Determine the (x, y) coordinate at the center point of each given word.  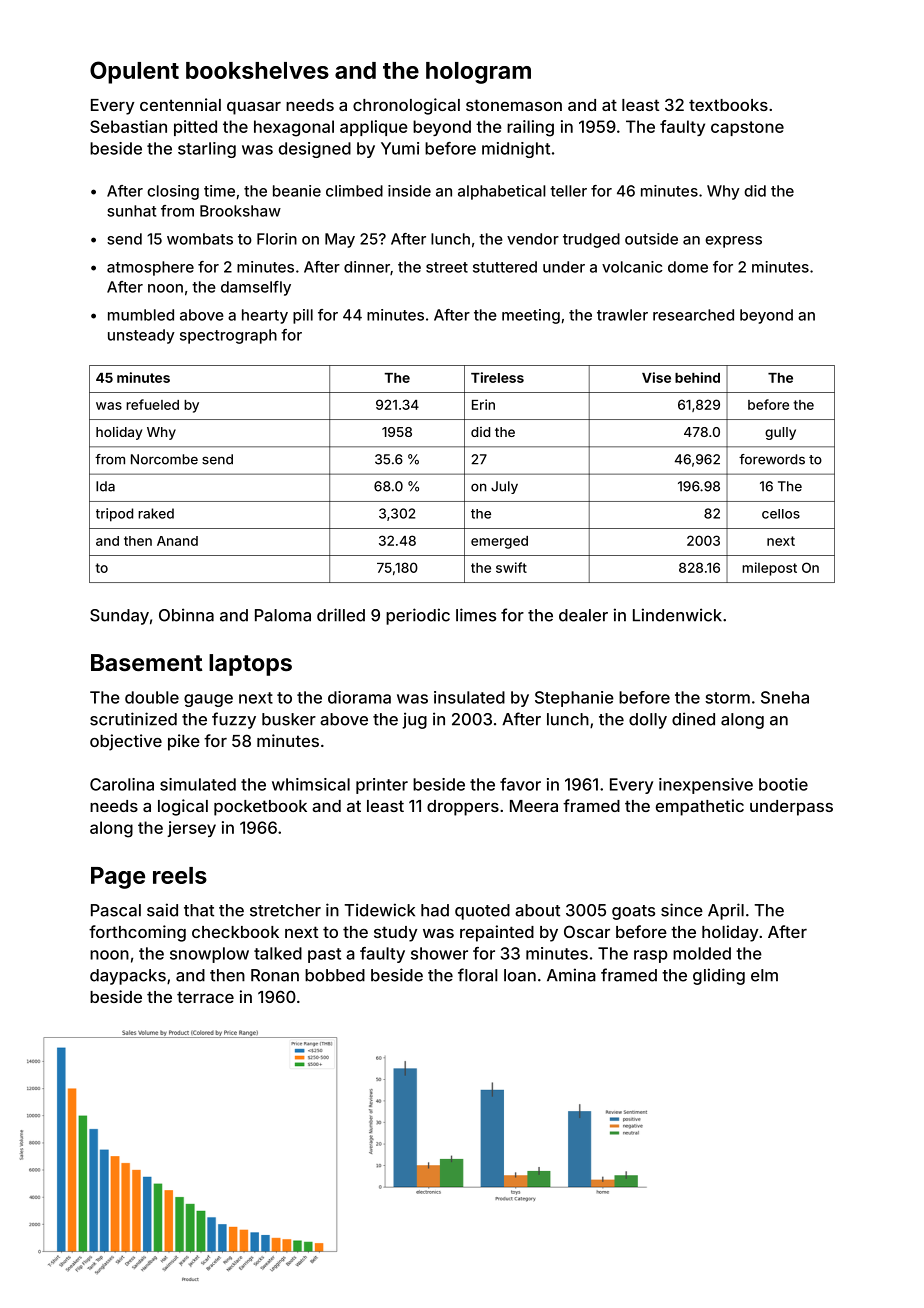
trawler (622, 315)
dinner (367, 267)
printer (382, 786)
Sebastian (128, 126)
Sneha (785, 697)
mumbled (141, 315)
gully (780, 433)
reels (180, 875)
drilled (341, 615)
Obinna (186, 615)
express (733, 242)
